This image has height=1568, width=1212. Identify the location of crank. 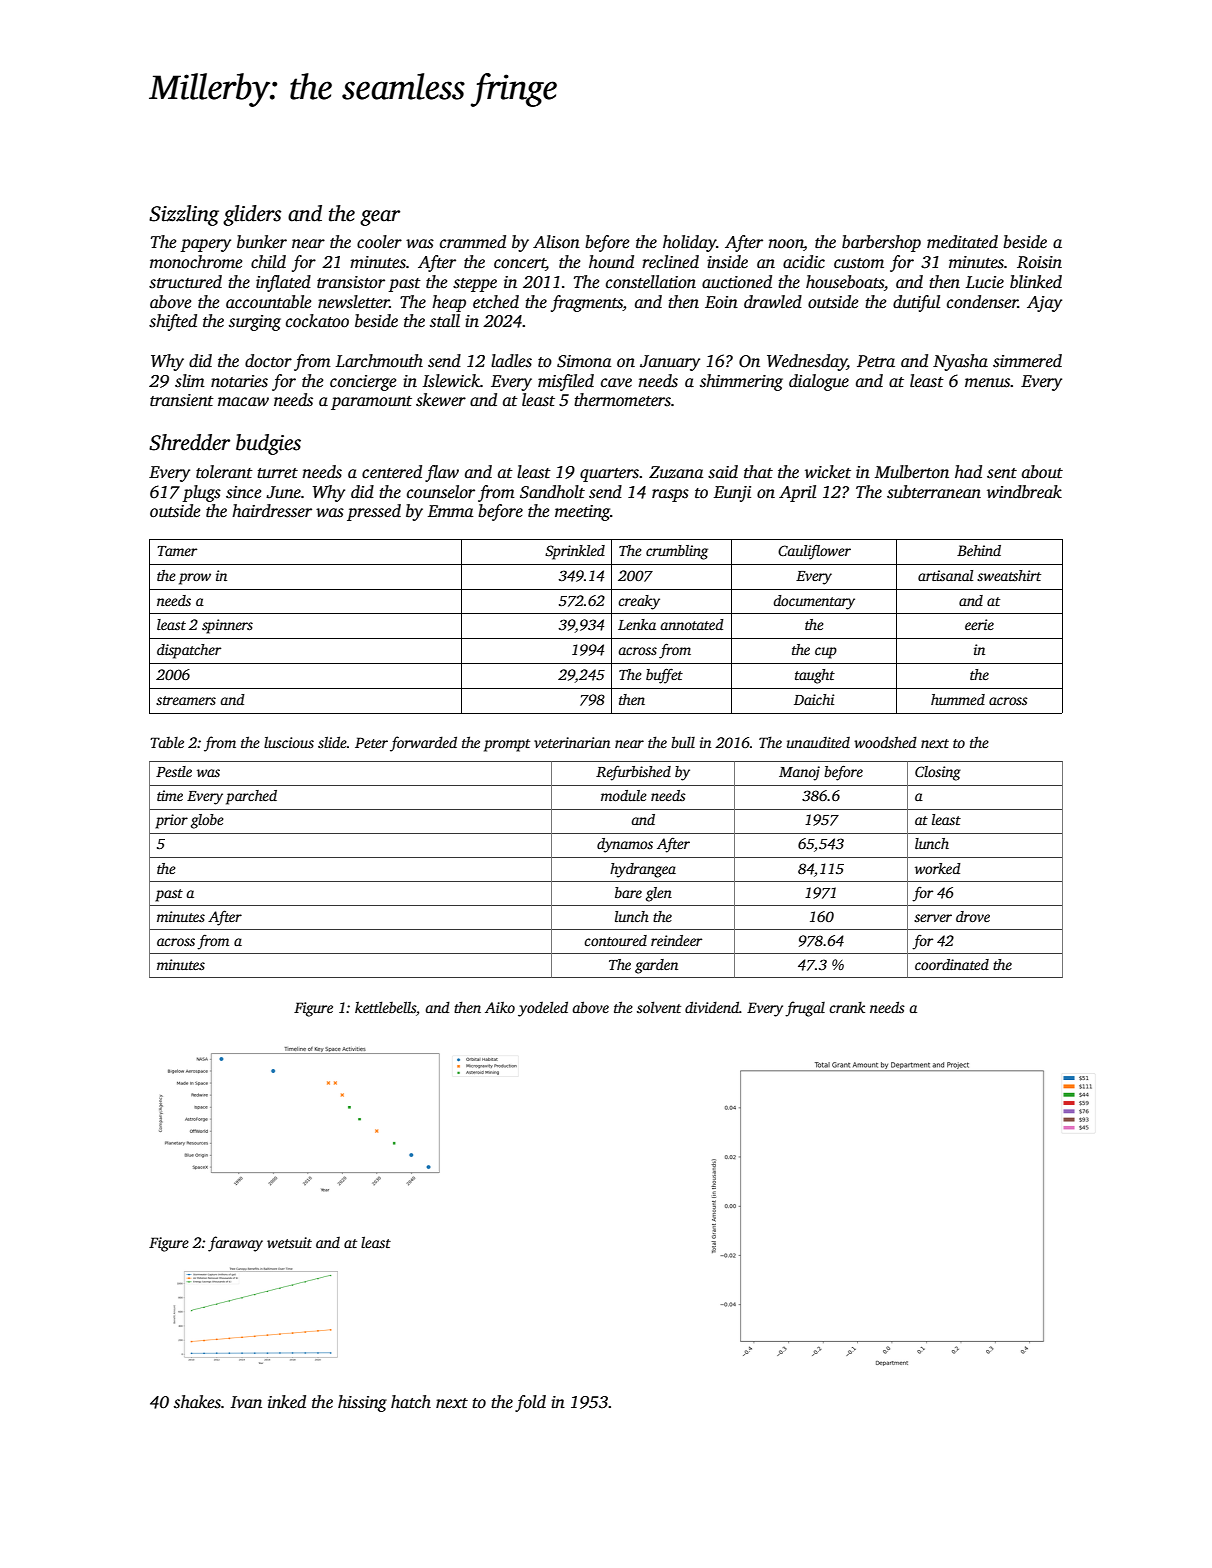
(847, 1007).
